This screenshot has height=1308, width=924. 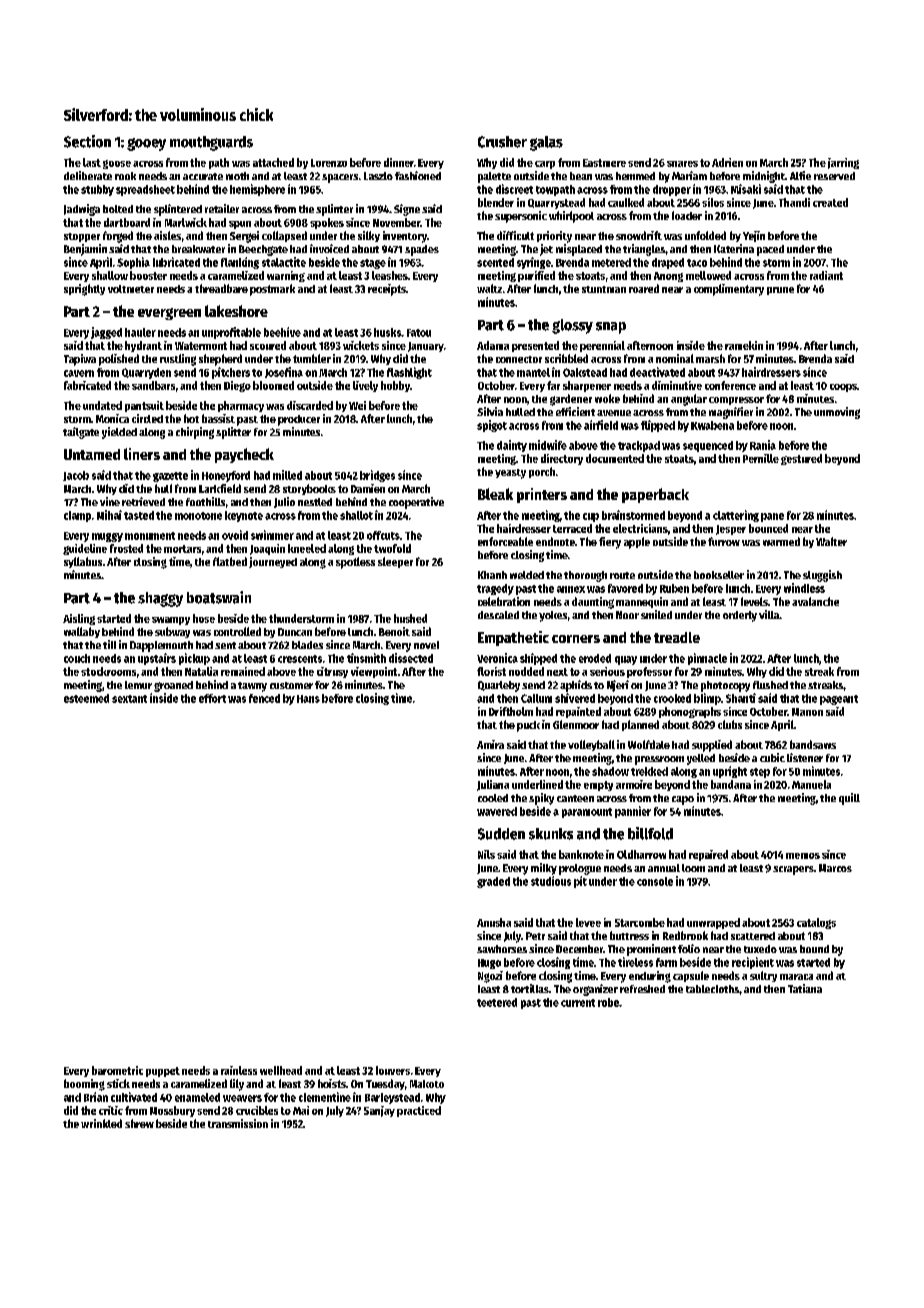 I want to click on nominal, so click(x=675, y=358).
